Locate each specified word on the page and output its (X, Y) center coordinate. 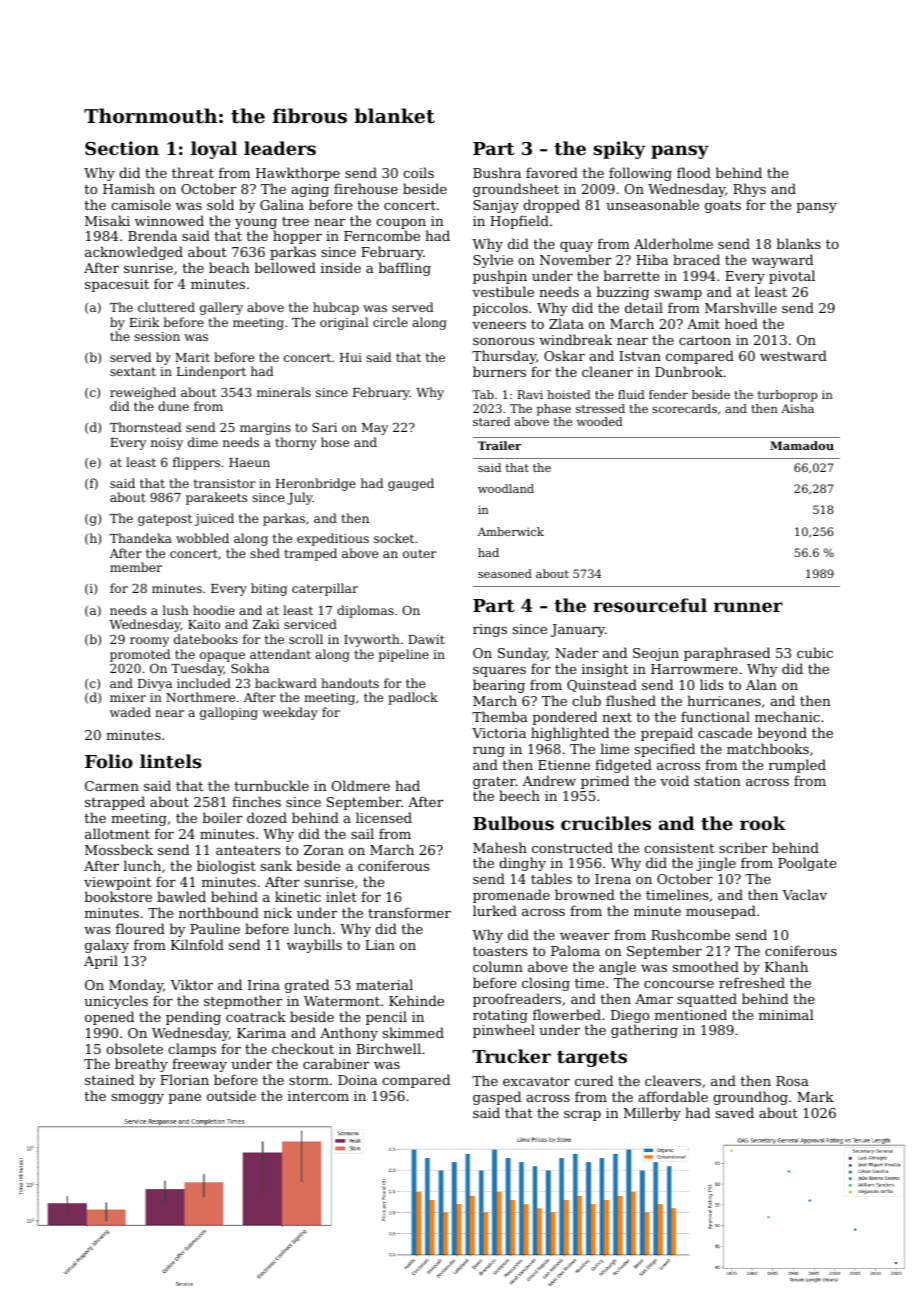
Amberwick (511, 531)
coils (418, 172)
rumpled (797, 766)
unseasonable (652, 204)
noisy (167, 444)
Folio (109, 761)
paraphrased (727, 654)
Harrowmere (694, 669)
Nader (576, 652)
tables (551, 878)
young (256, 224)
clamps (192, 1050)
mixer (128, 697)
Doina (357, 1080)
